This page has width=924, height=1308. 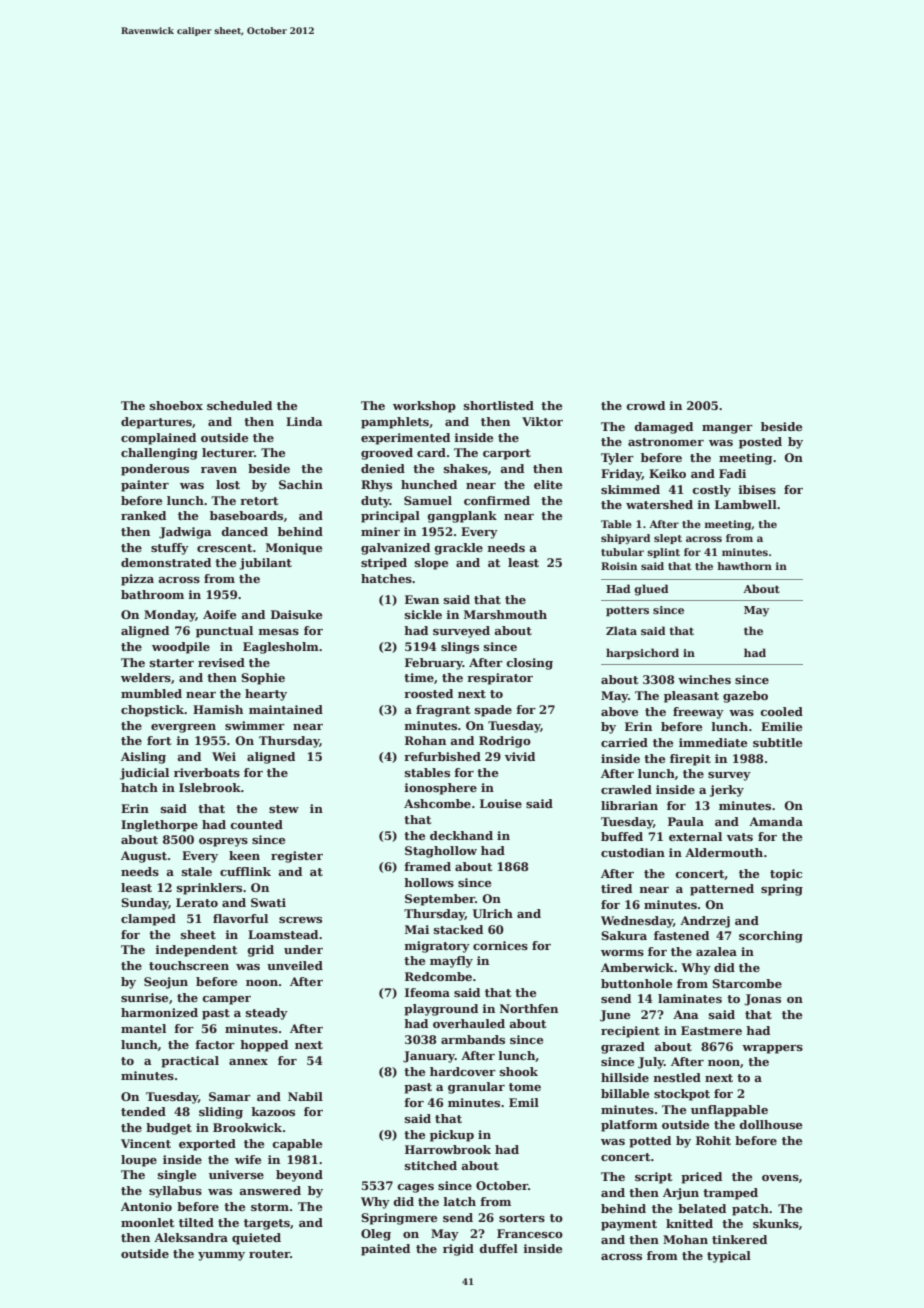 What do you see at coordinates (301, 484) in the page?
I see `Sachin` at bounding box center [301, 484].
